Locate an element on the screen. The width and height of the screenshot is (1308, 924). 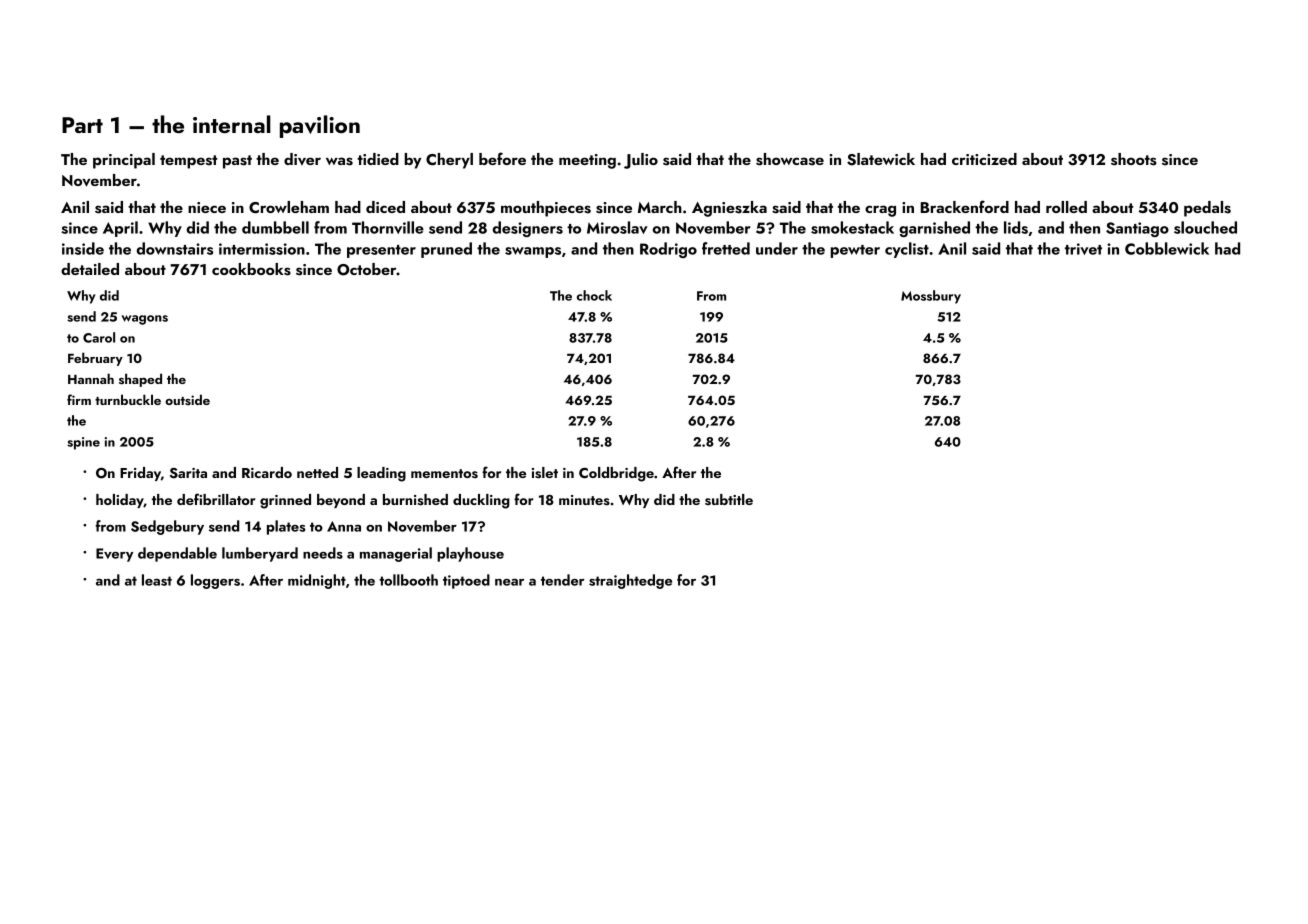
subtitle is located at coordinates (729, 500).
